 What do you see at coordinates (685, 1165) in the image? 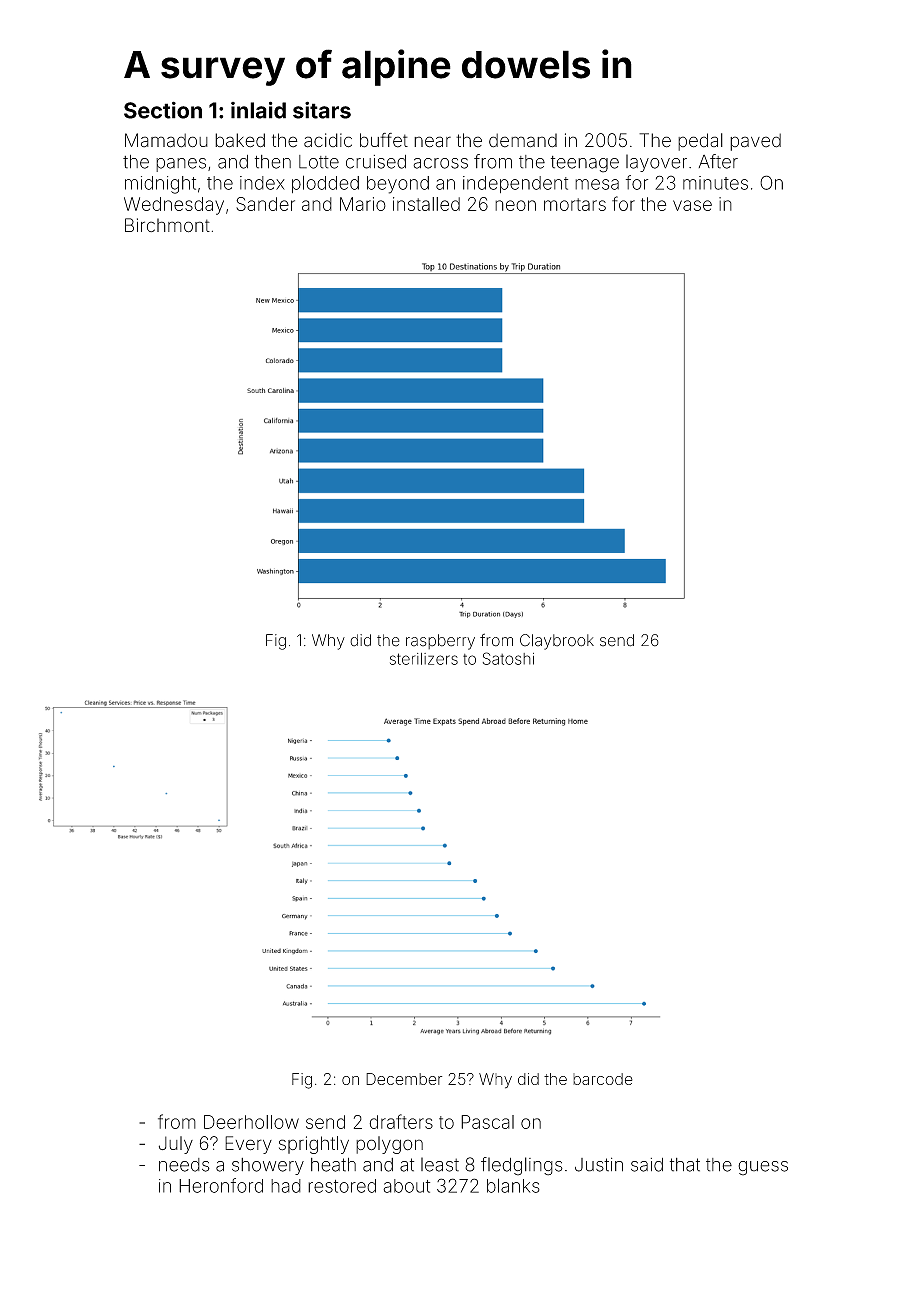
I see `that` at bounding box center [685, 1165].
